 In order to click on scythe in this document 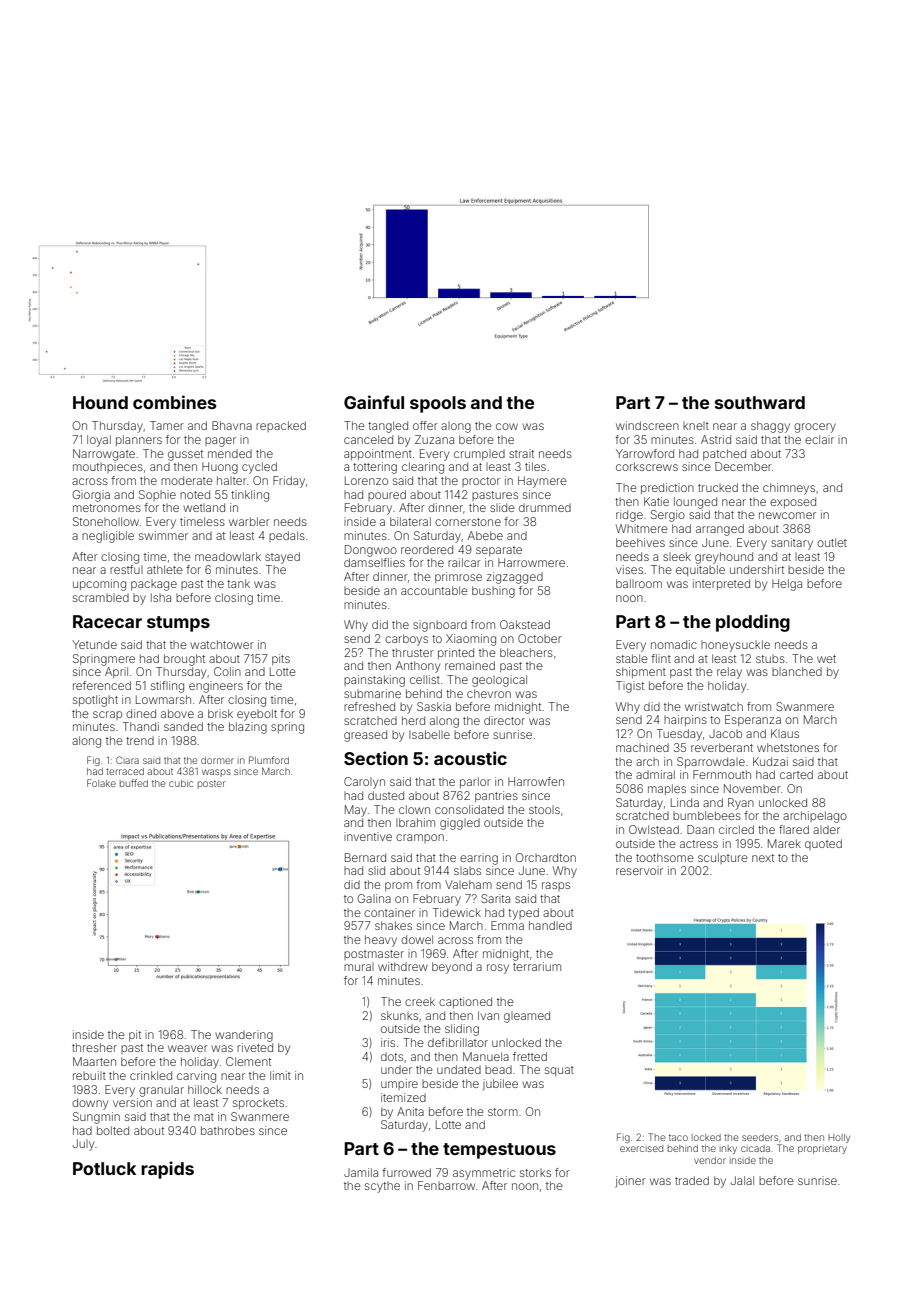, I will do `click(382, 1187)`.
